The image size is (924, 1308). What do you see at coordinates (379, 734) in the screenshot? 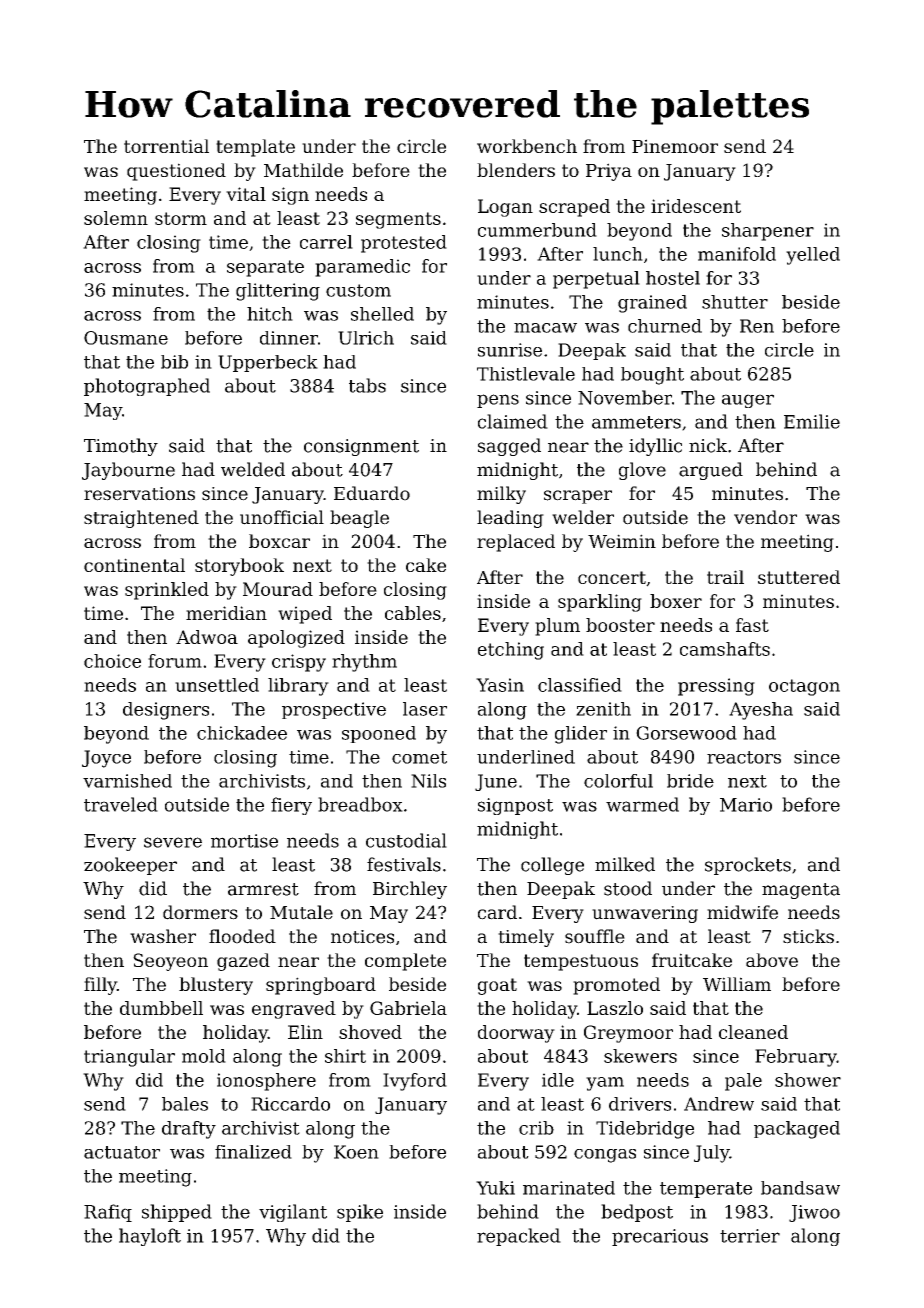
I see `spooned` at bounding box center [379, 734].
